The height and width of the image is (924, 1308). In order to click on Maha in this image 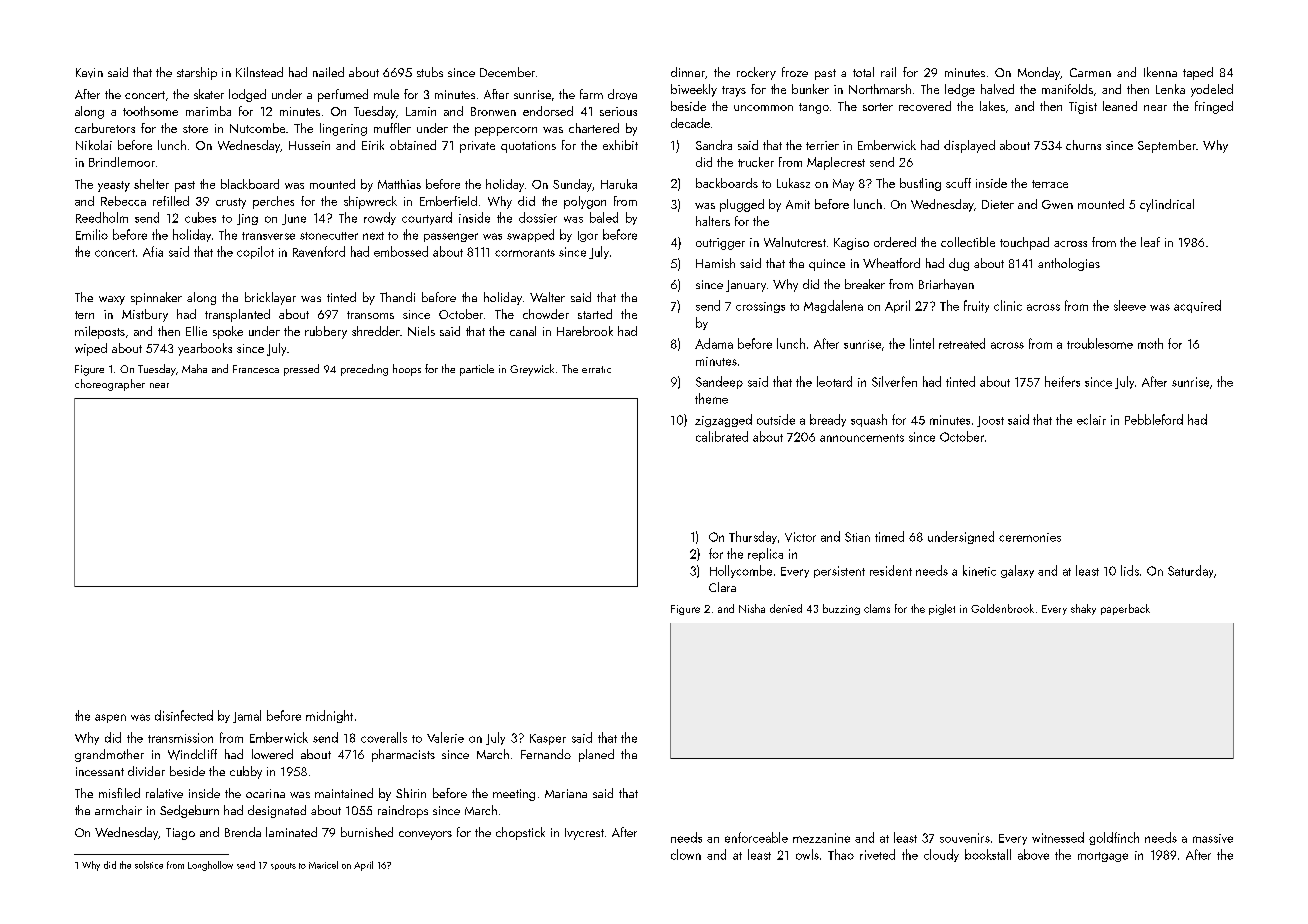, I will do `click(194, 368)`.
